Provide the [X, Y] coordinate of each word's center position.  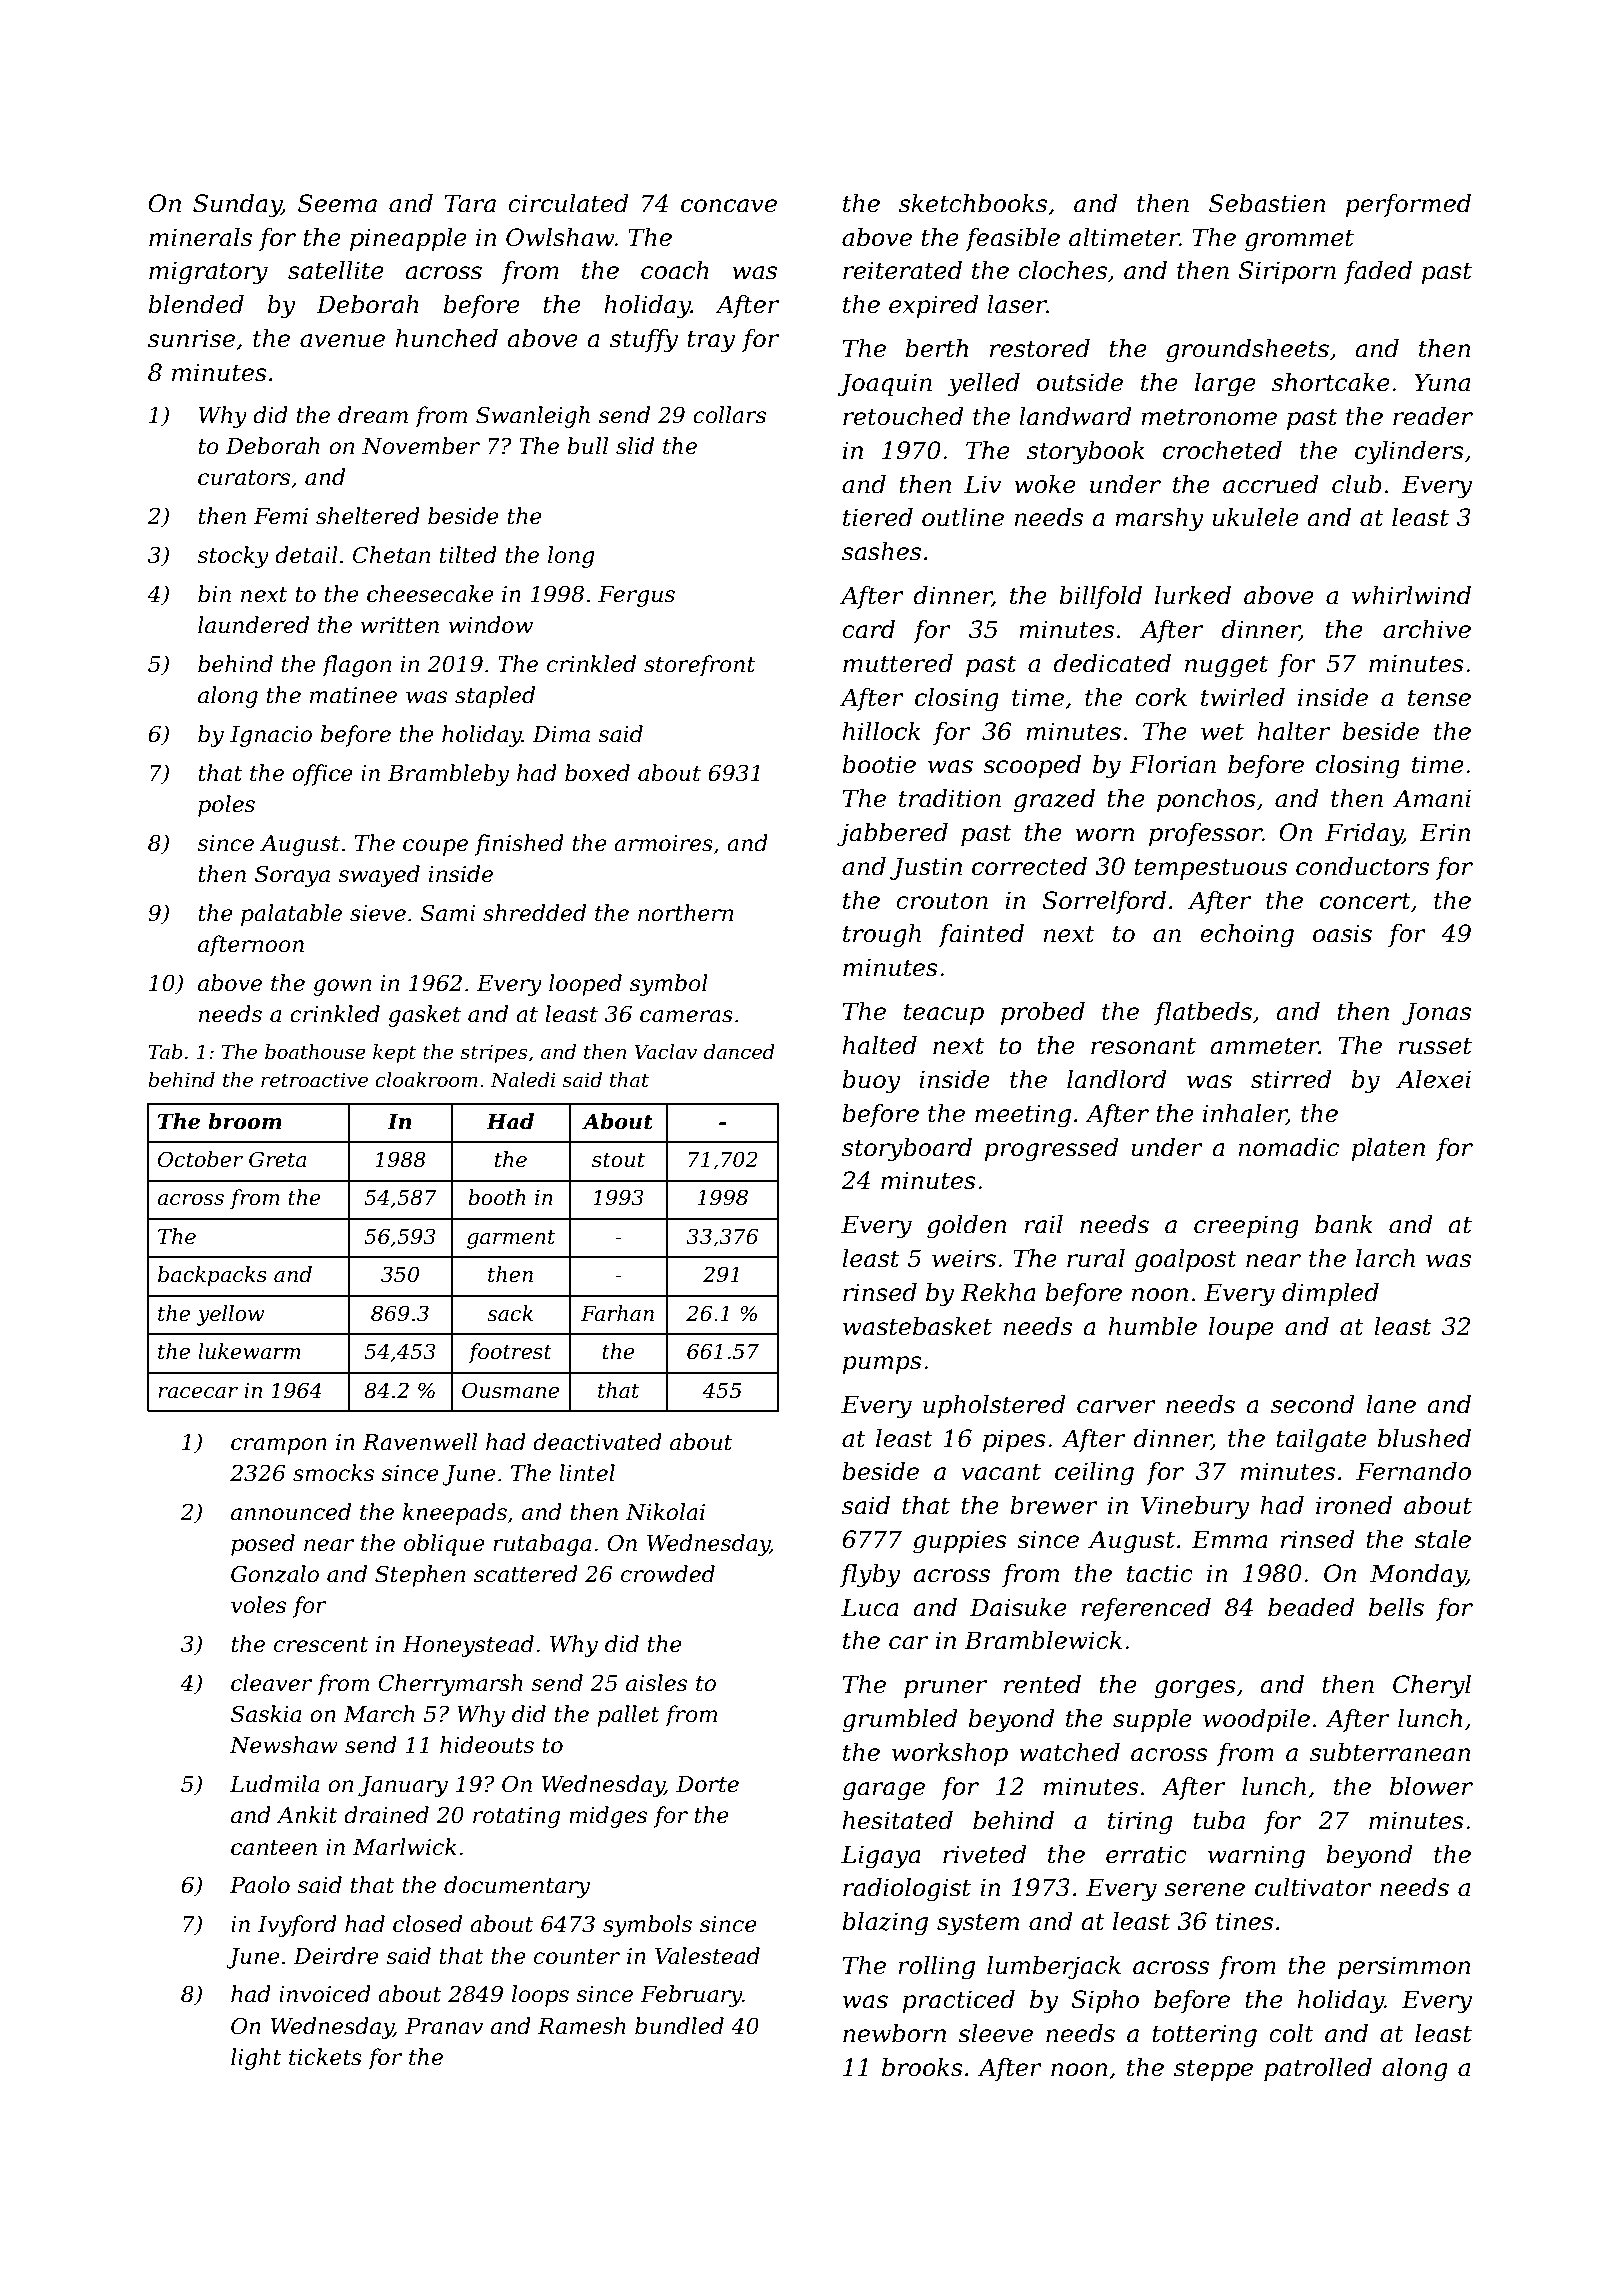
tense [1439, 698]
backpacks [212, 1276]
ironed [1354, 1505]
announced [291, 1512]
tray [711, 342]
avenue [342, 341]
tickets [325, 2057]
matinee [353, 695]
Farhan [617, 1313]
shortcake [1331, 382]
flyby [870, 1576]
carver [1116, 1407]
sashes [881, 551]
